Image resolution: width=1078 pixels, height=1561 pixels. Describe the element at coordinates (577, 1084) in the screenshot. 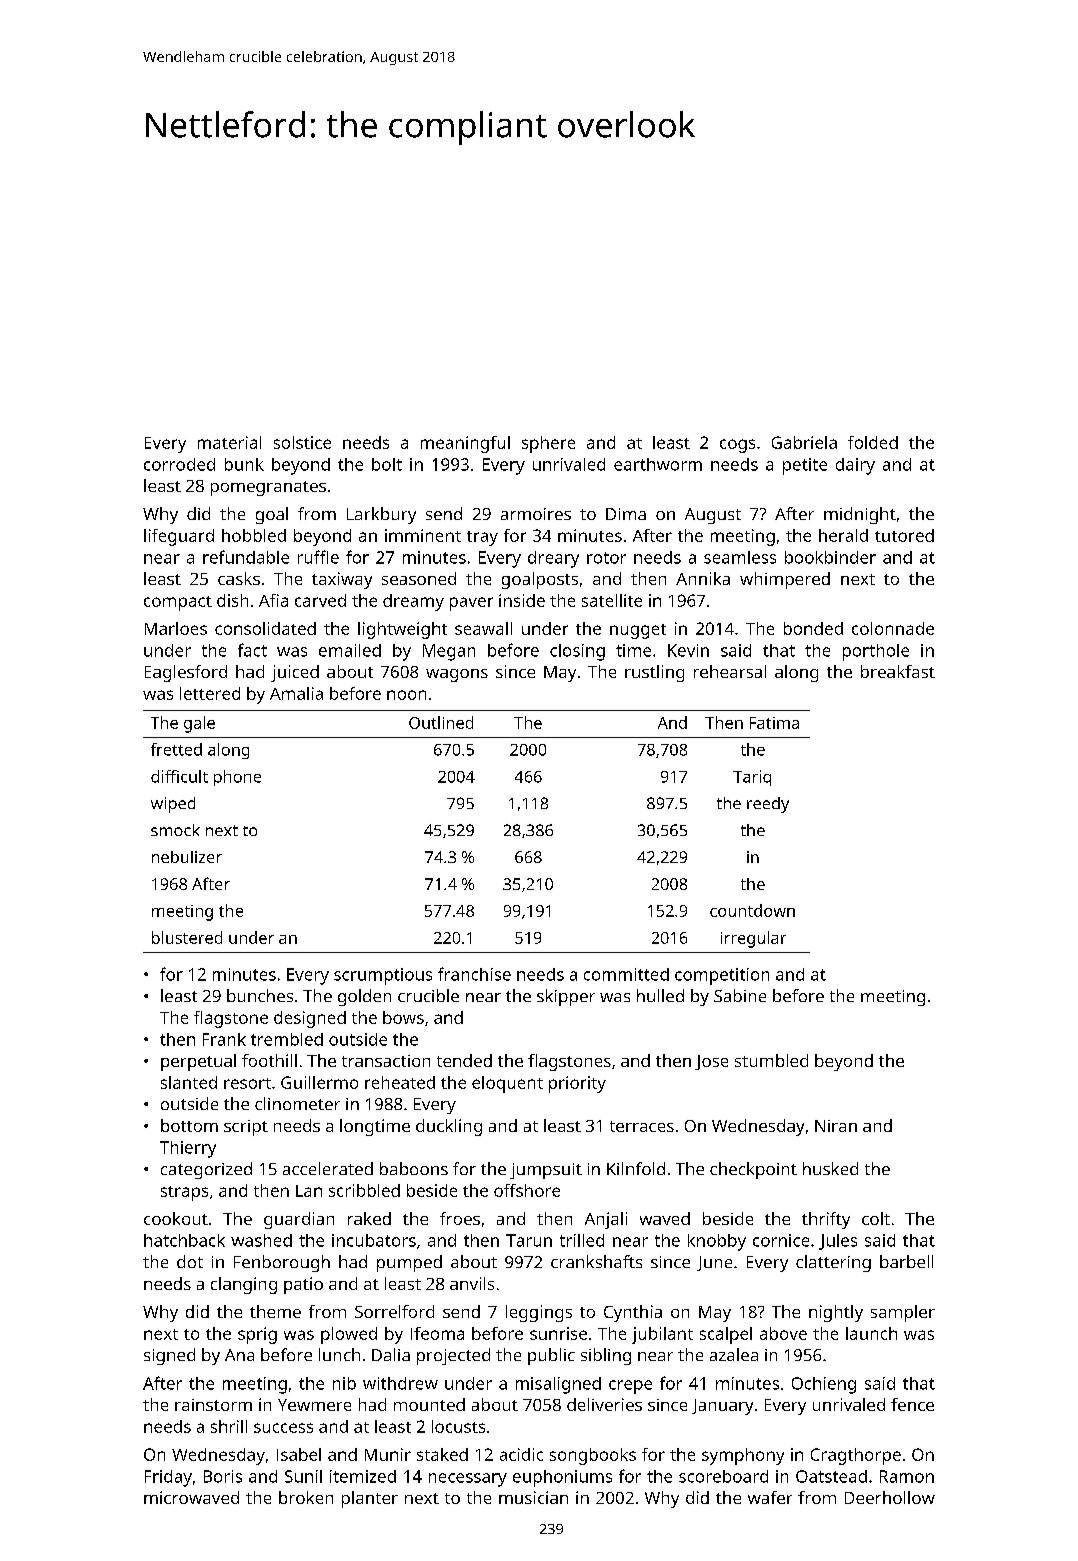

I see `priority` at that location.
